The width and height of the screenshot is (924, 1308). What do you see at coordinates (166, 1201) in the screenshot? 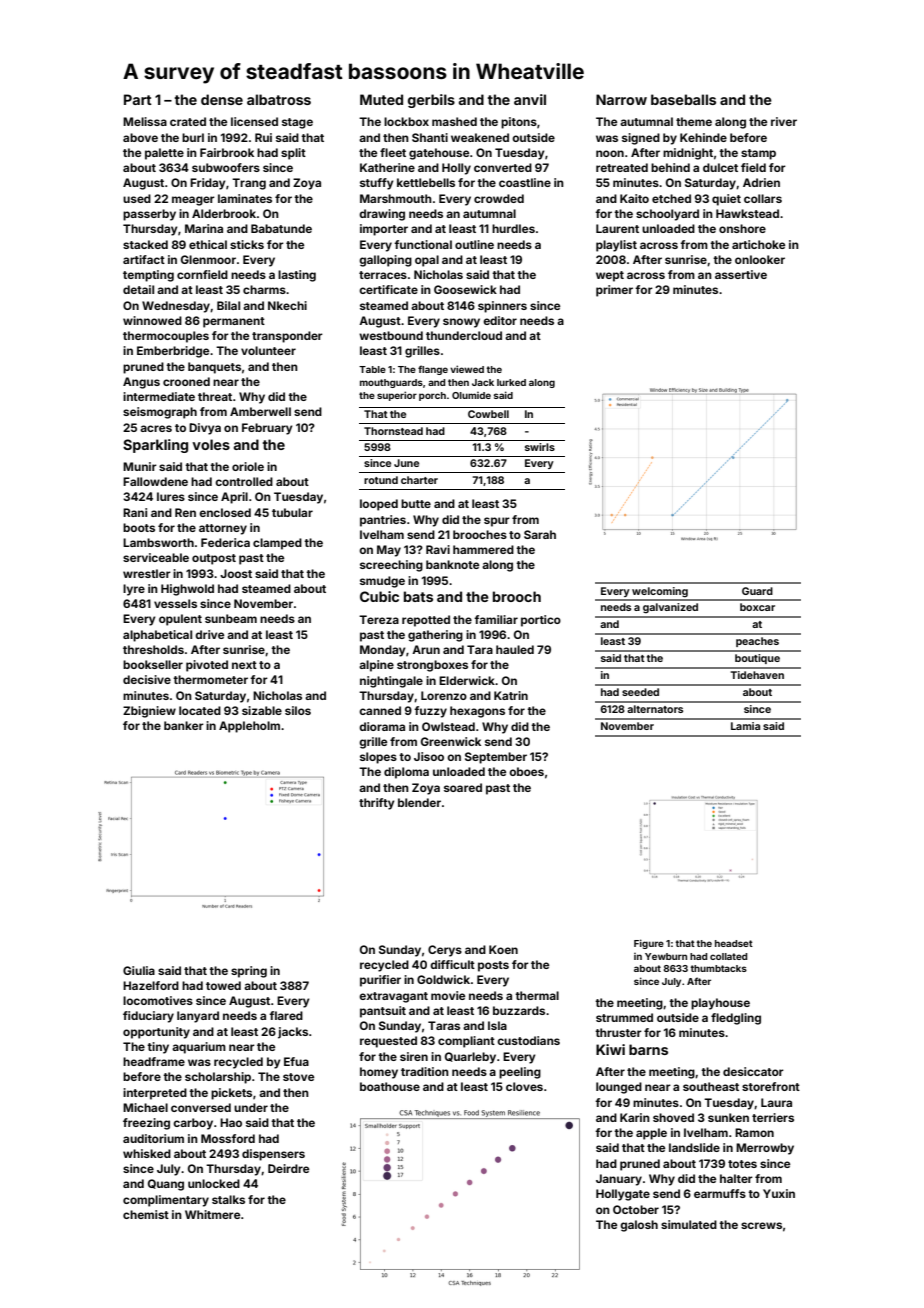
I see `complimentary` at bounding box center [166, 1201].
